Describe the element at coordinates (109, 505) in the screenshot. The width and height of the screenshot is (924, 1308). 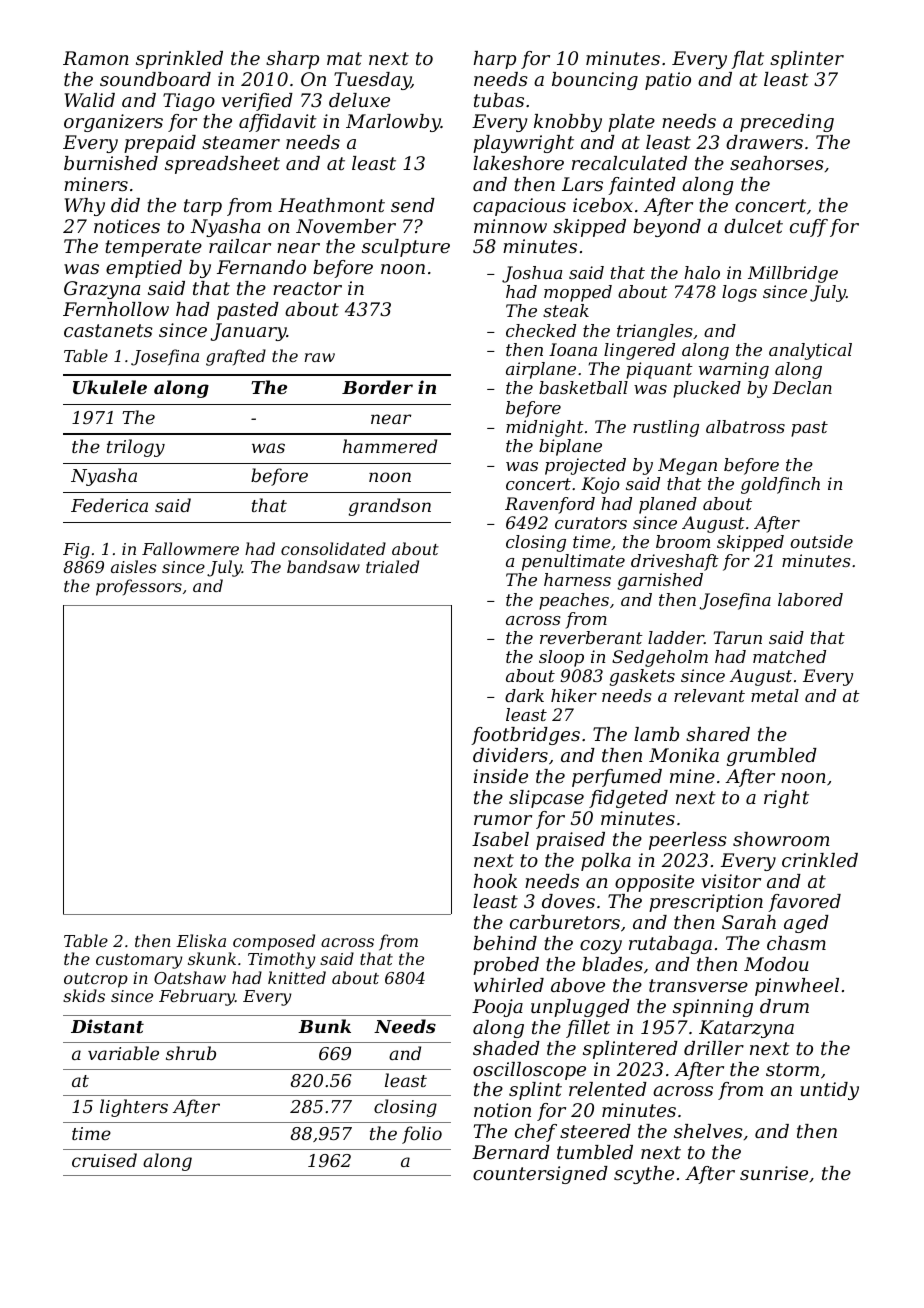
I see `Federica` at that location.
